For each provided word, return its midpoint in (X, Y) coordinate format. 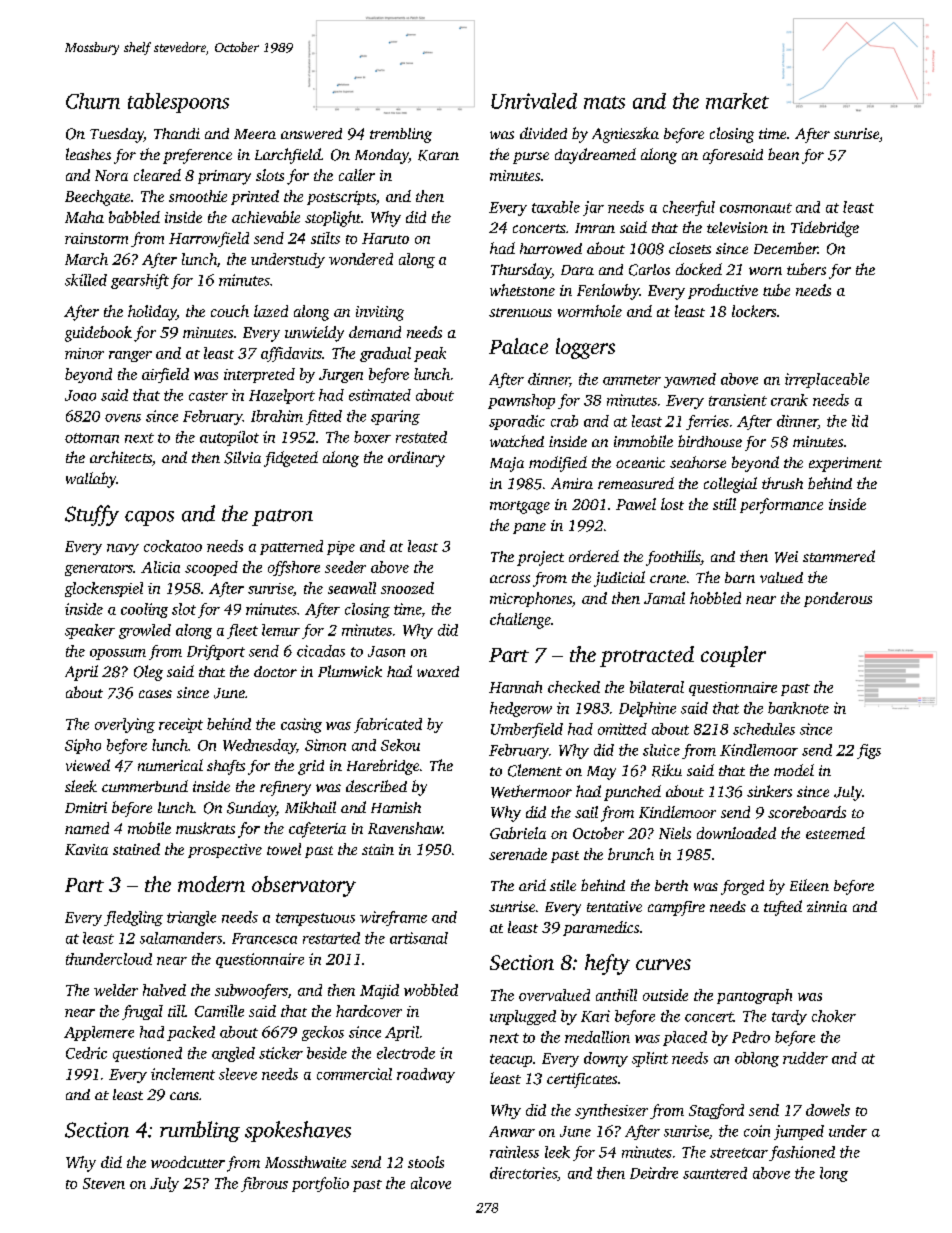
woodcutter (188, 1162)
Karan (438, 155)
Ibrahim (277, 416)
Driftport (216, 652)
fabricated (388, 725)
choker (834, 1016)
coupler (733, 656)
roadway (426, 1075)
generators (99, 570)
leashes (88, 154)
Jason (386, 651)
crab (564, 421)
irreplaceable (827, 380)
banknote (798, 708)
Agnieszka (625, 135)
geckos (323, 1033)
